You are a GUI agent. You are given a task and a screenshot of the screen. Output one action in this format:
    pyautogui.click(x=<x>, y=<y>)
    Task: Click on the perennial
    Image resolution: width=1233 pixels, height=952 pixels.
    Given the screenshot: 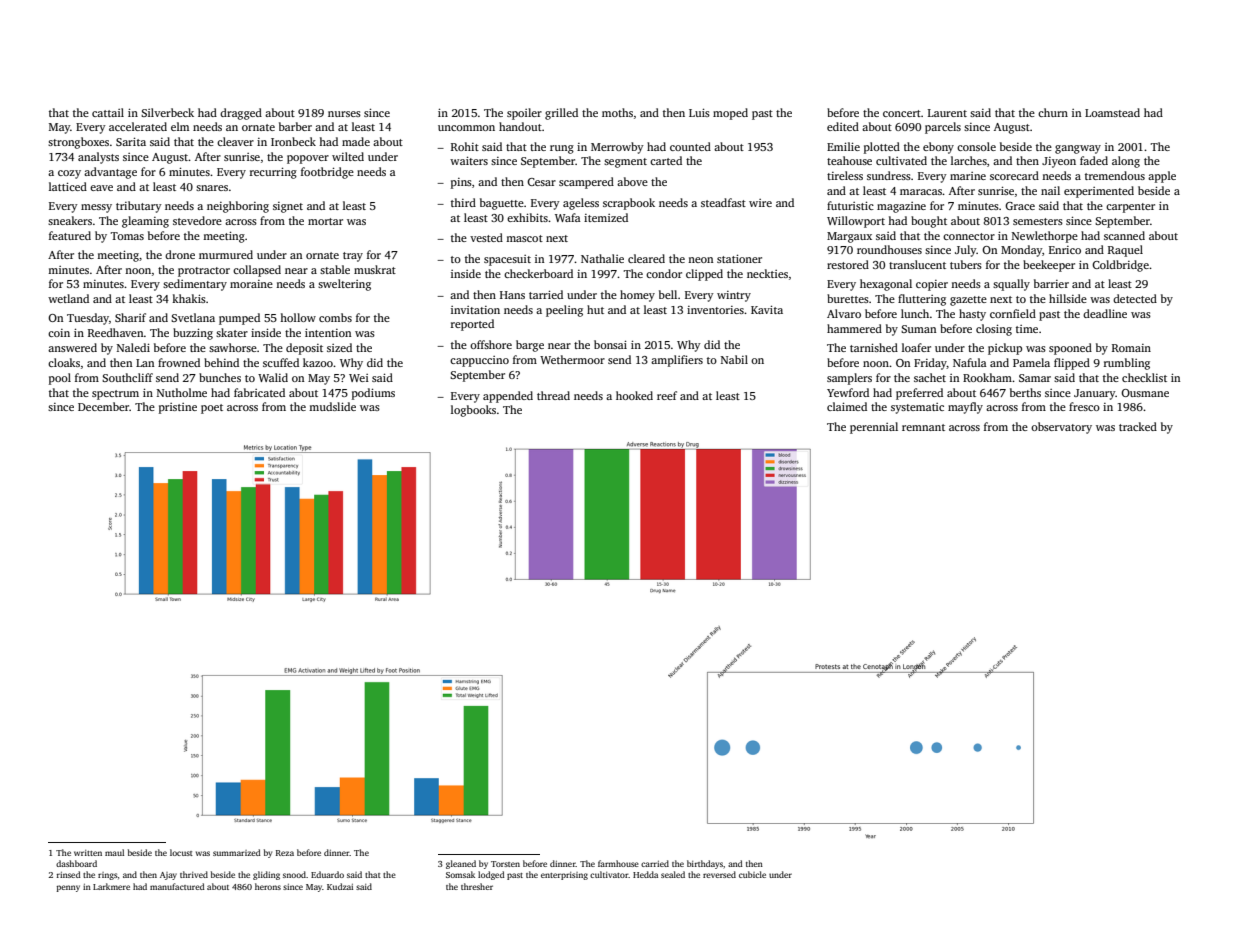 What is the action you would take?
    pyautogui.click(x=874, y=428)
